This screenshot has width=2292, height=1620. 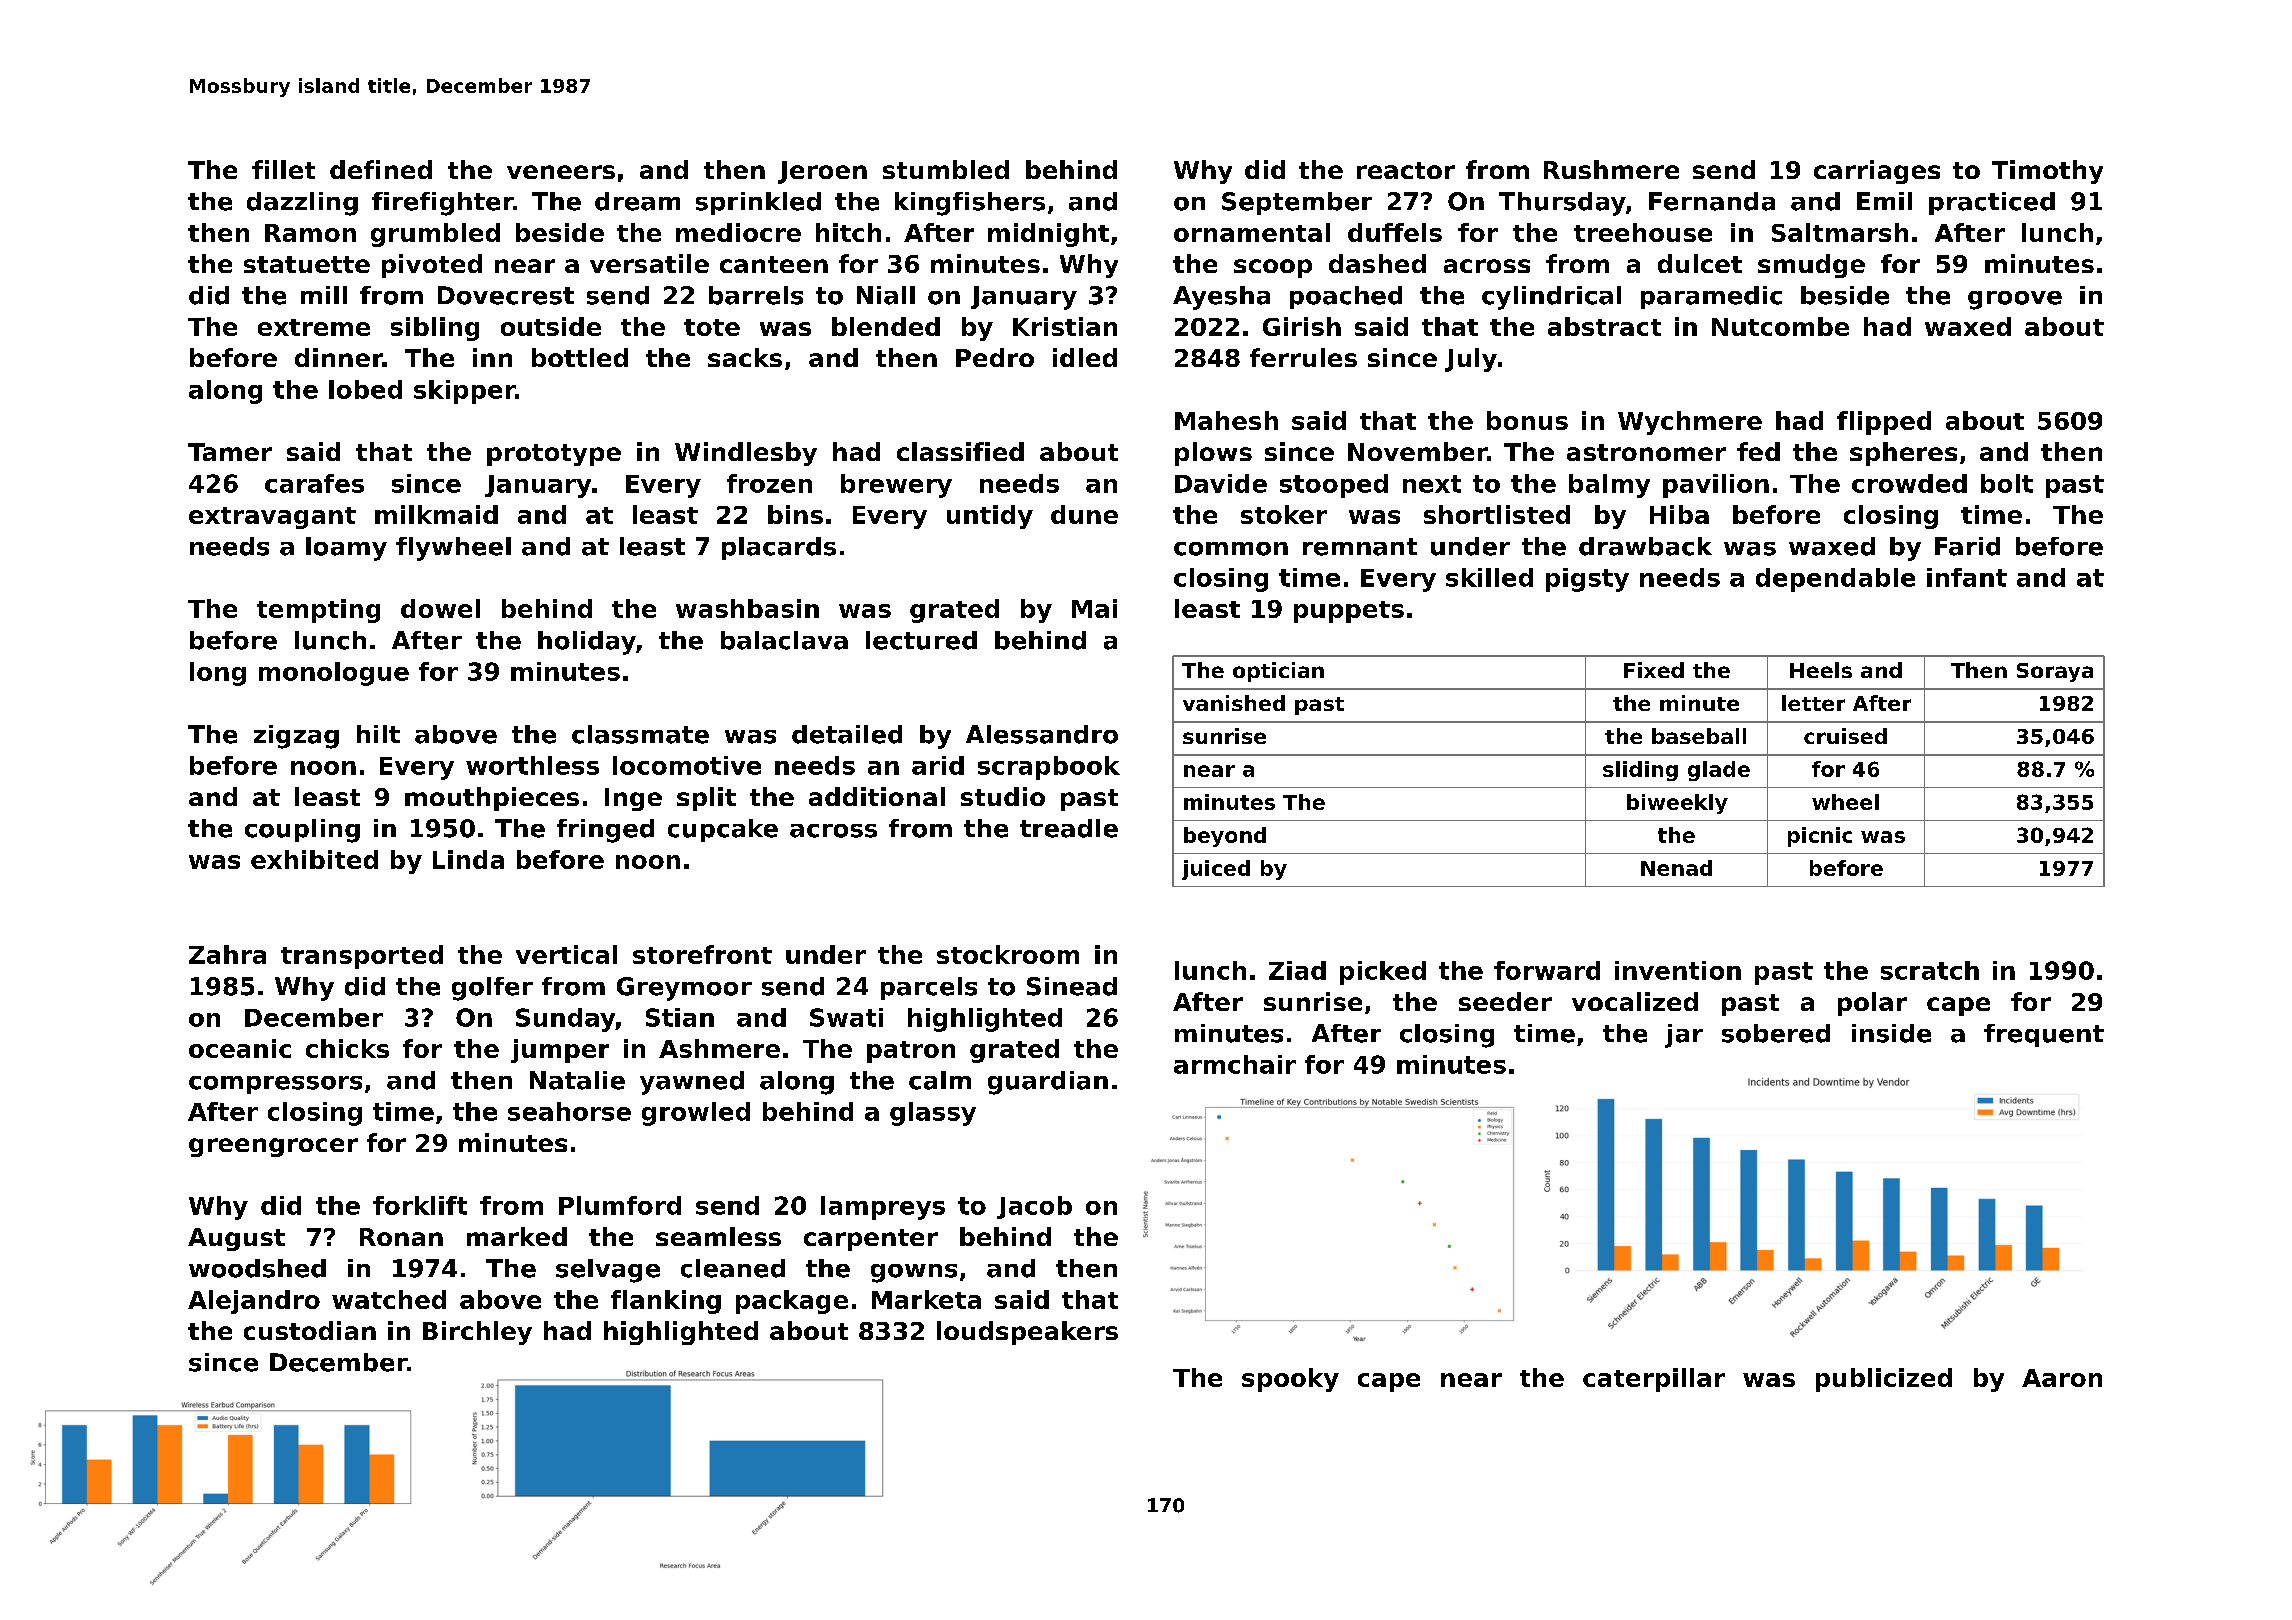 I want to click on spooky, so click(x=1290, y=1380).
